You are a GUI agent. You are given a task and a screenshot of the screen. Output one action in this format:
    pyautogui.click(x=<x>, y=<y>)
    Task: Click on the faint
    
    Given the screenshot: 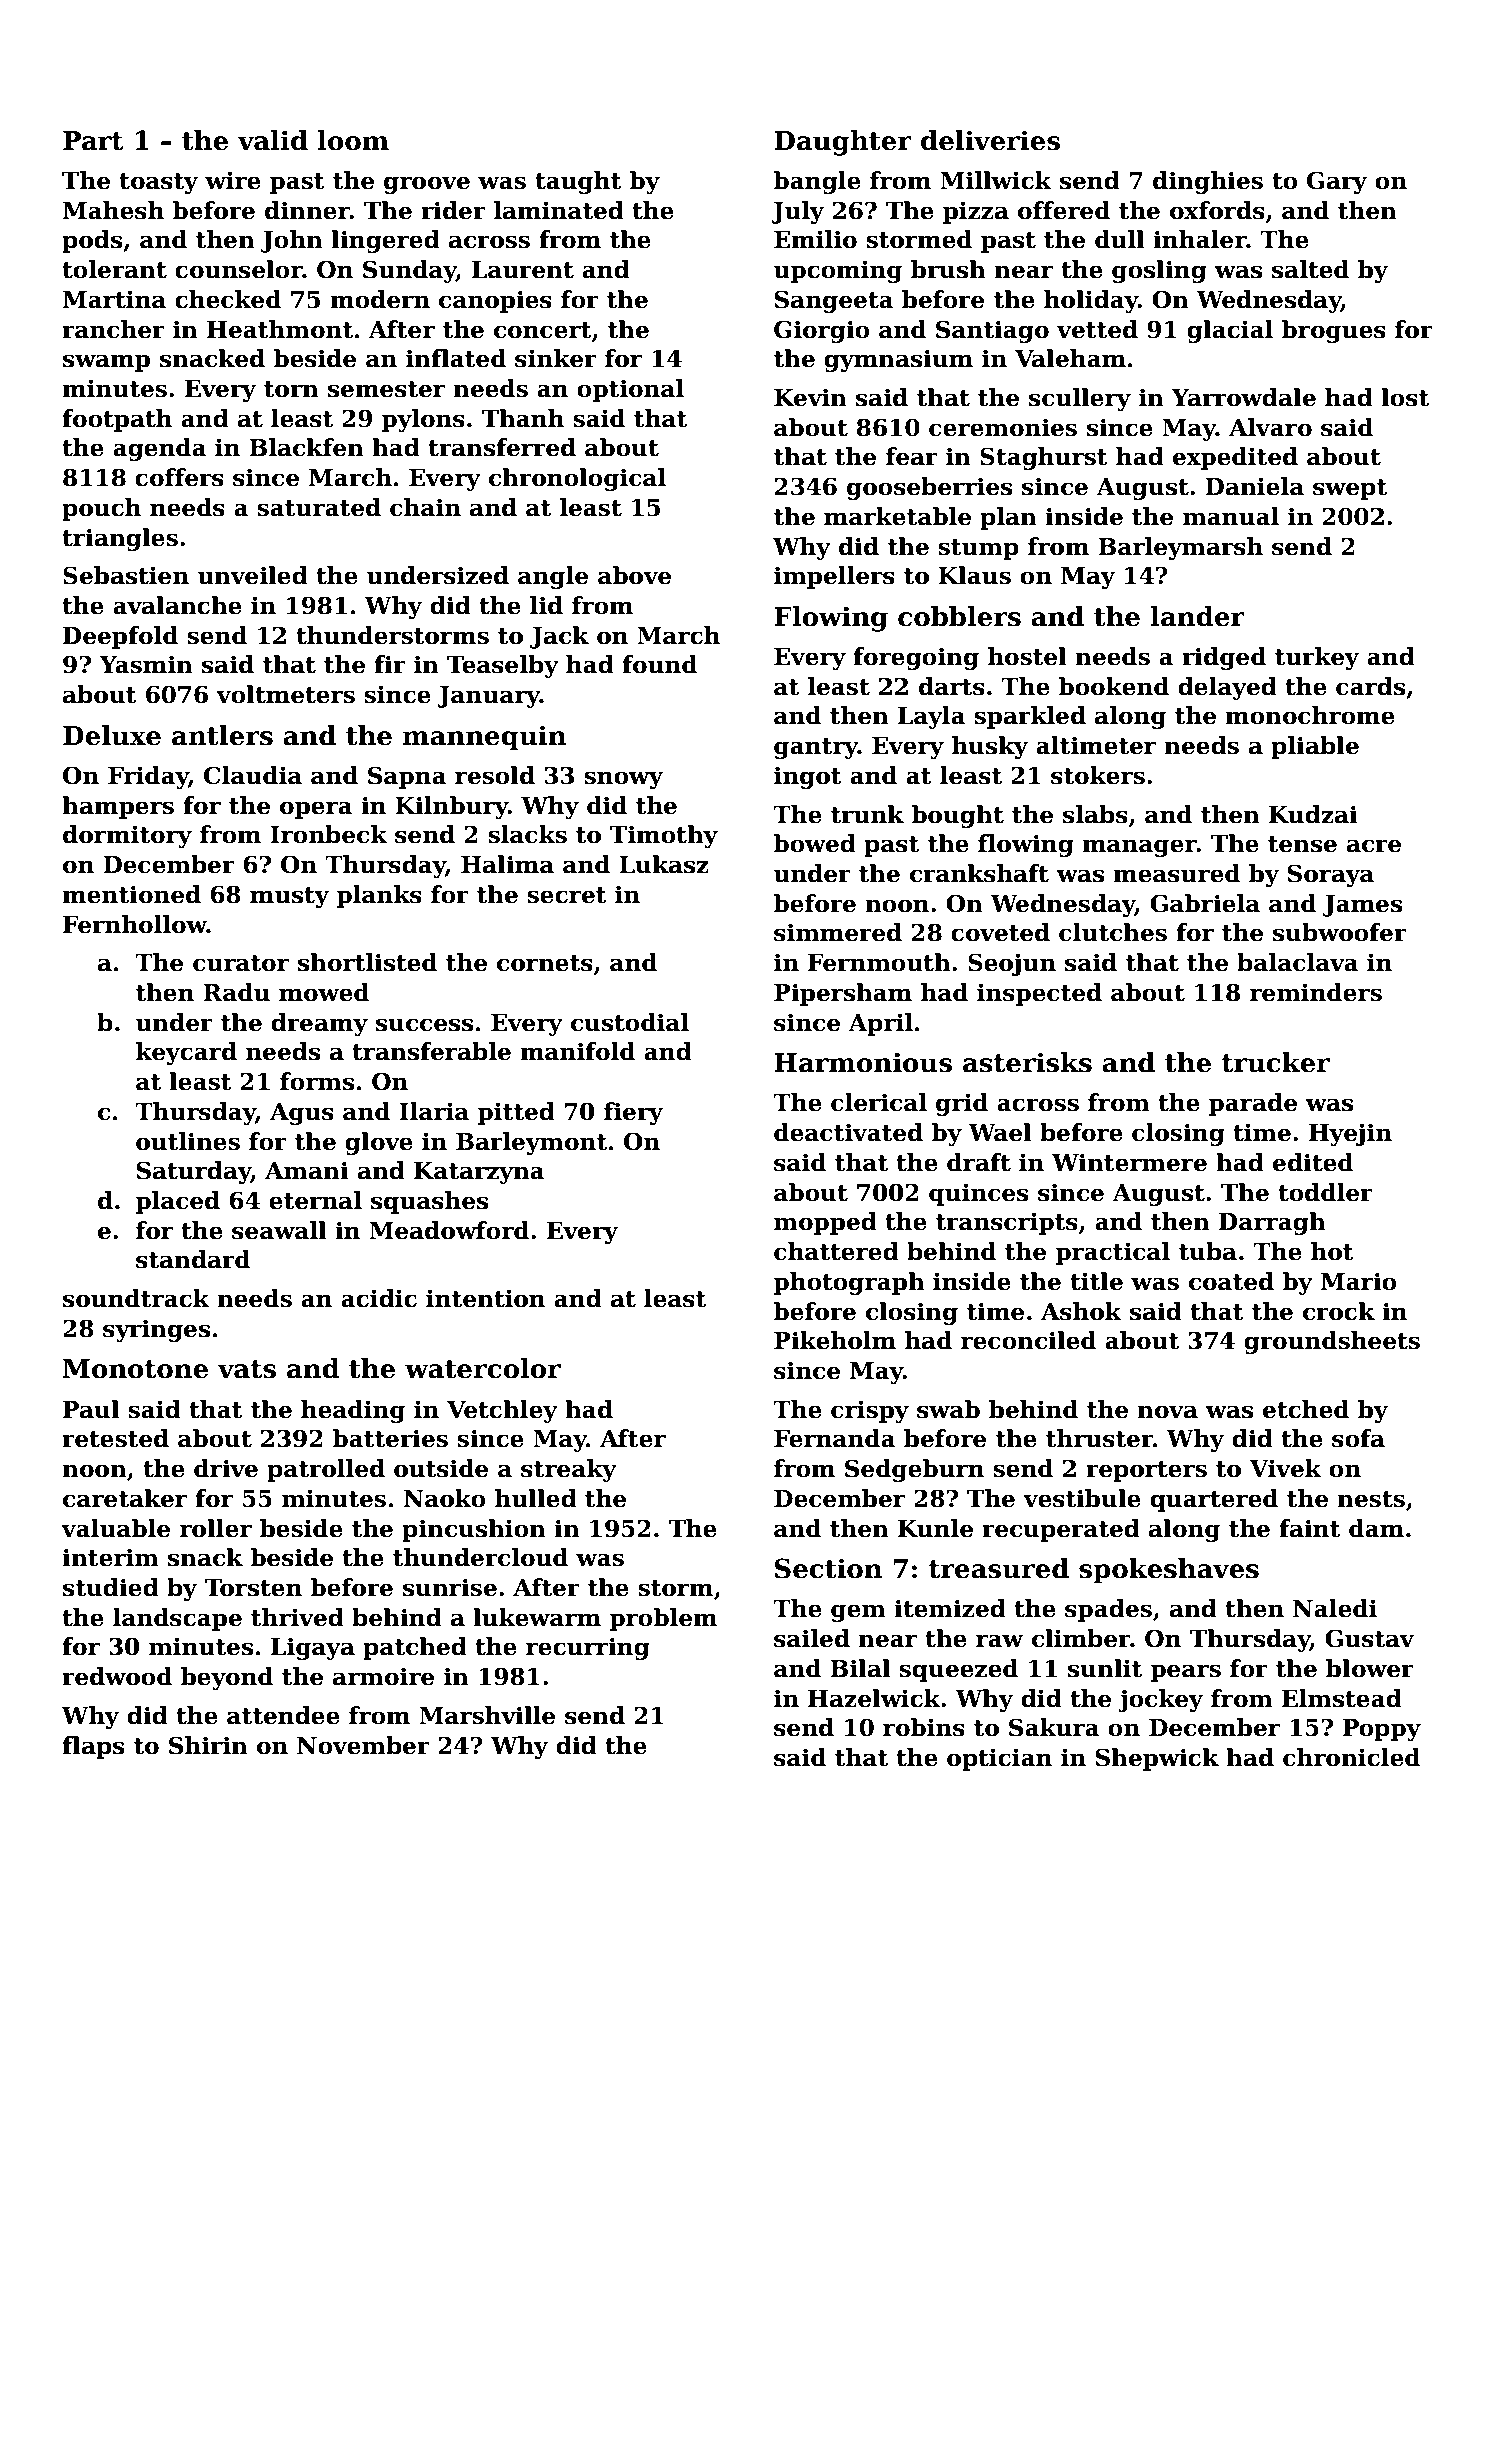 What is the action you would take?
    pyautogui.click(x=1310, y=1528)
